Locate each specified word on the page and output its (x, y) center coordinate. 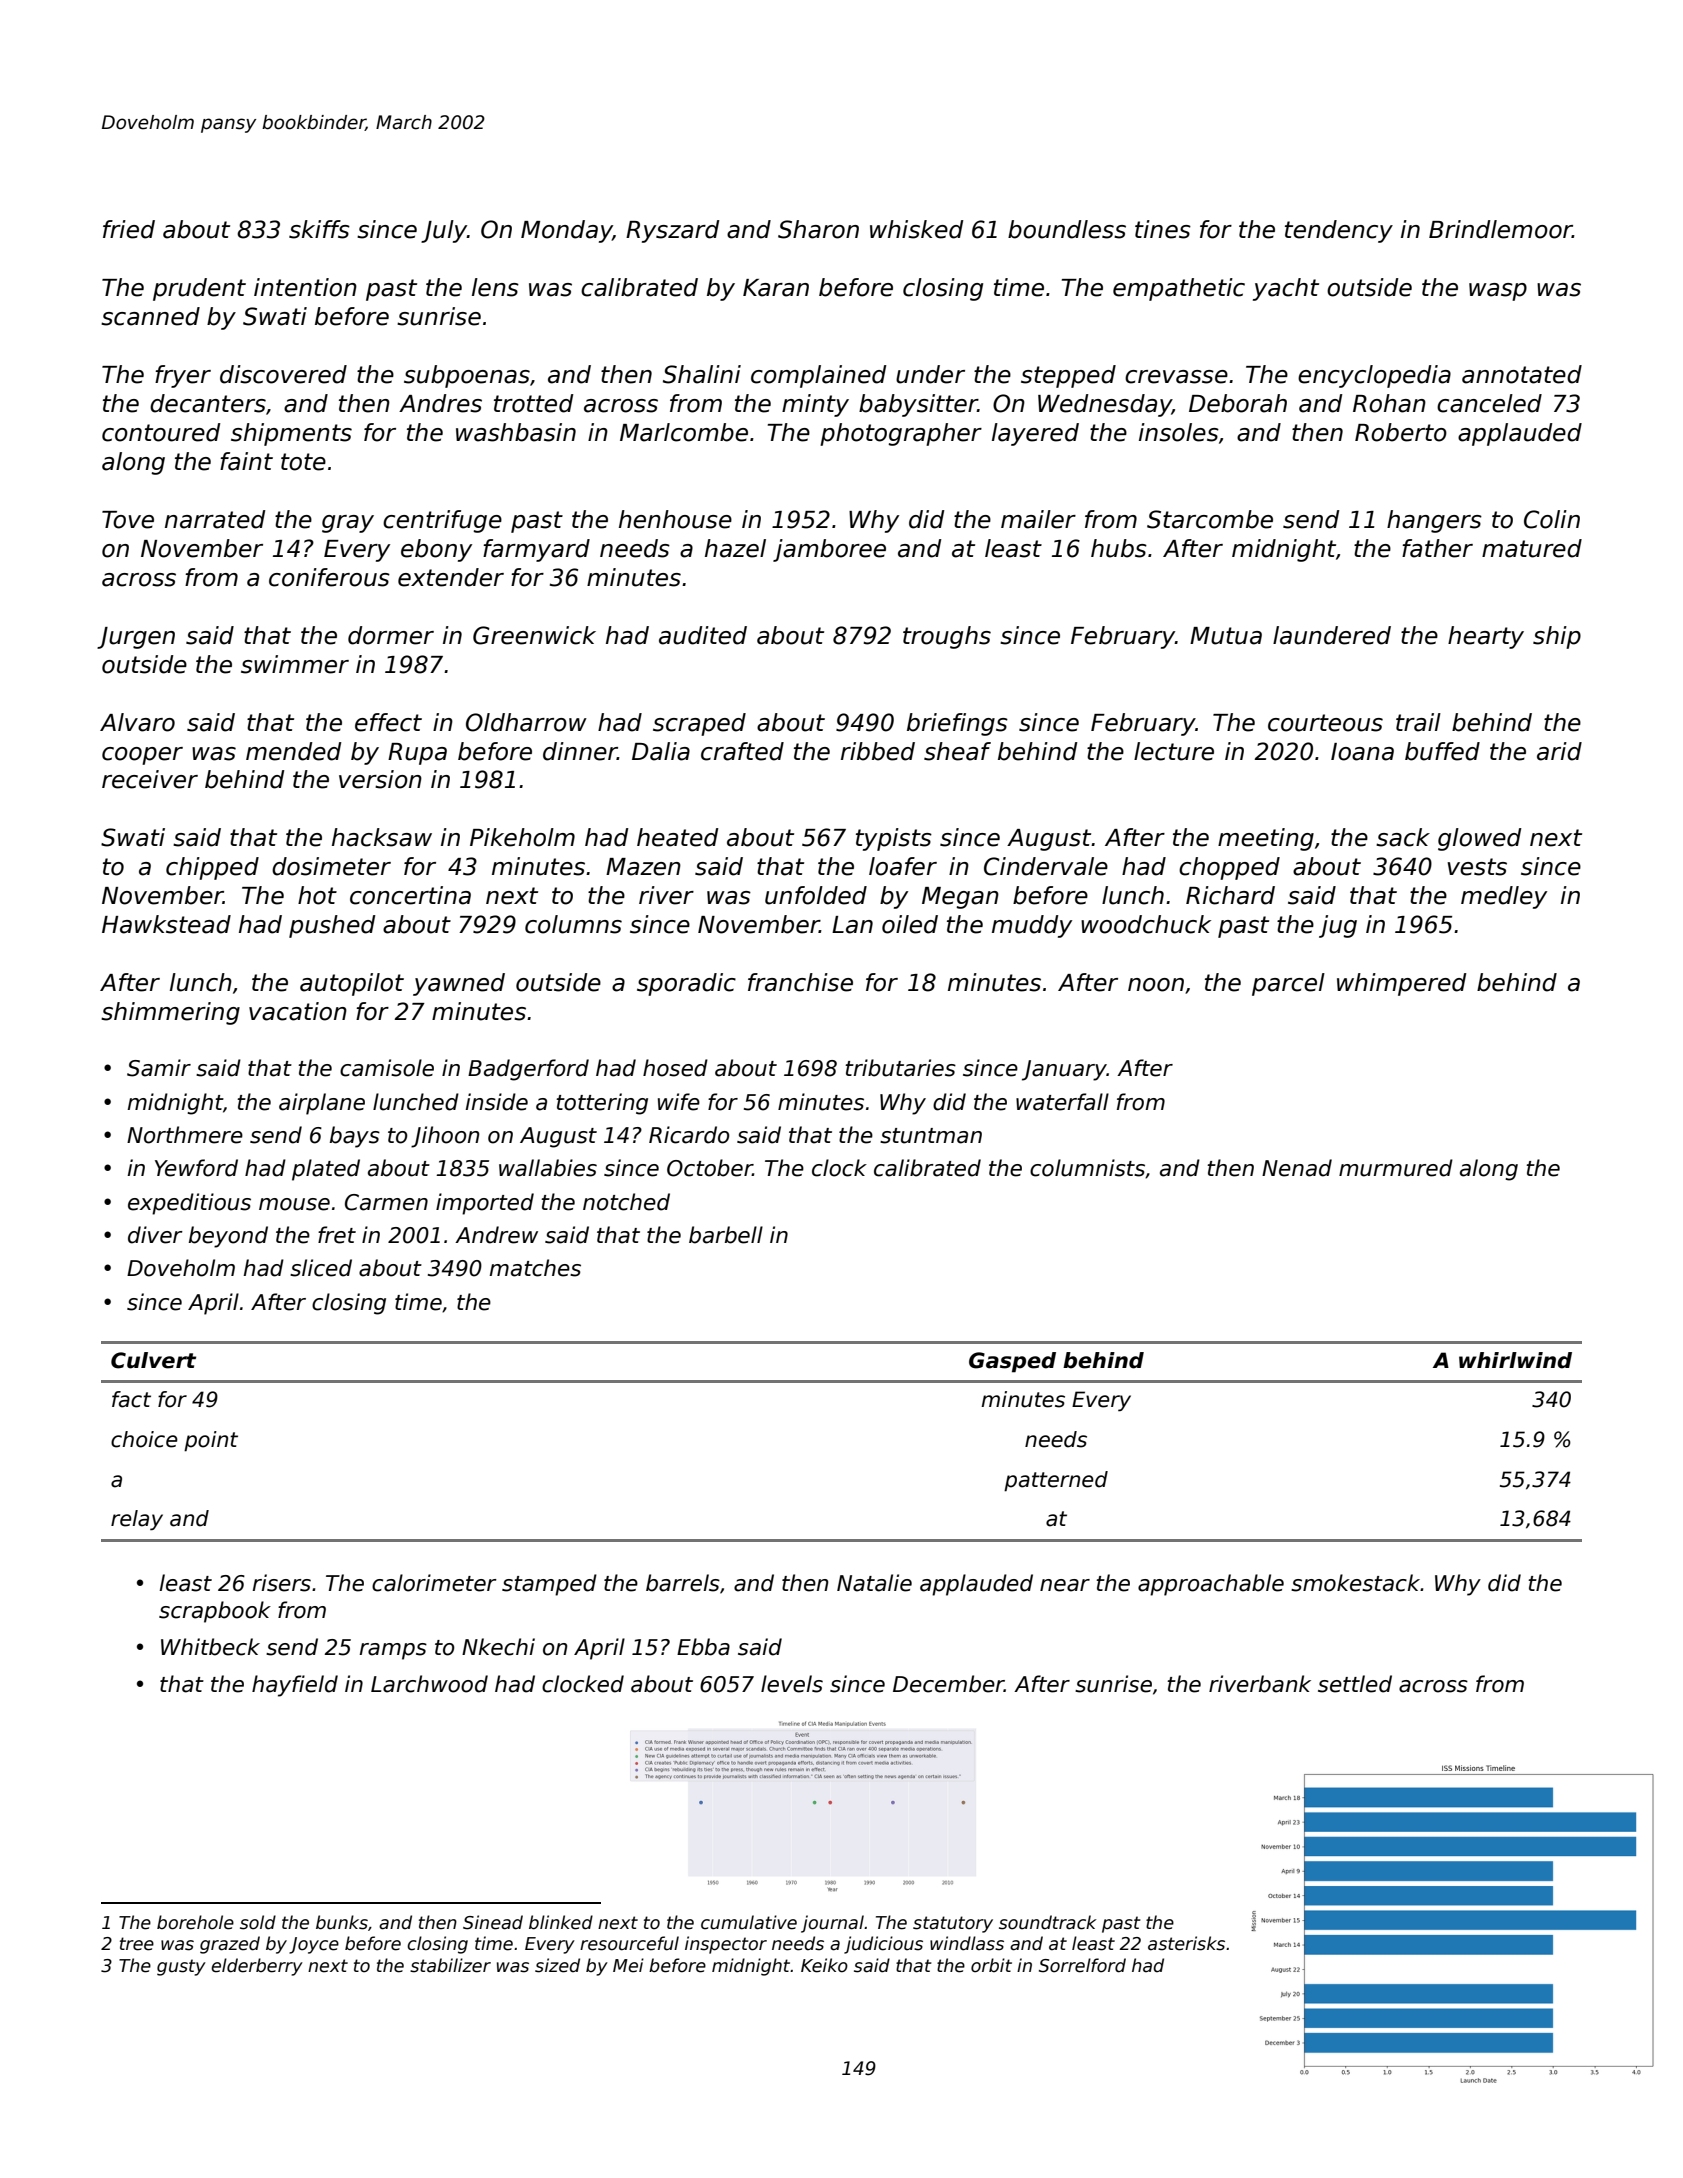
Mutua (1226, 636)
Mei (628, 1965)
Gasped (1012, 1362)
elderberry (257, 1967)
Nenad (1297, 1168)
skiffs (319, 229)
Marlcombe (684, 432)
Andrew (496, 1235)
